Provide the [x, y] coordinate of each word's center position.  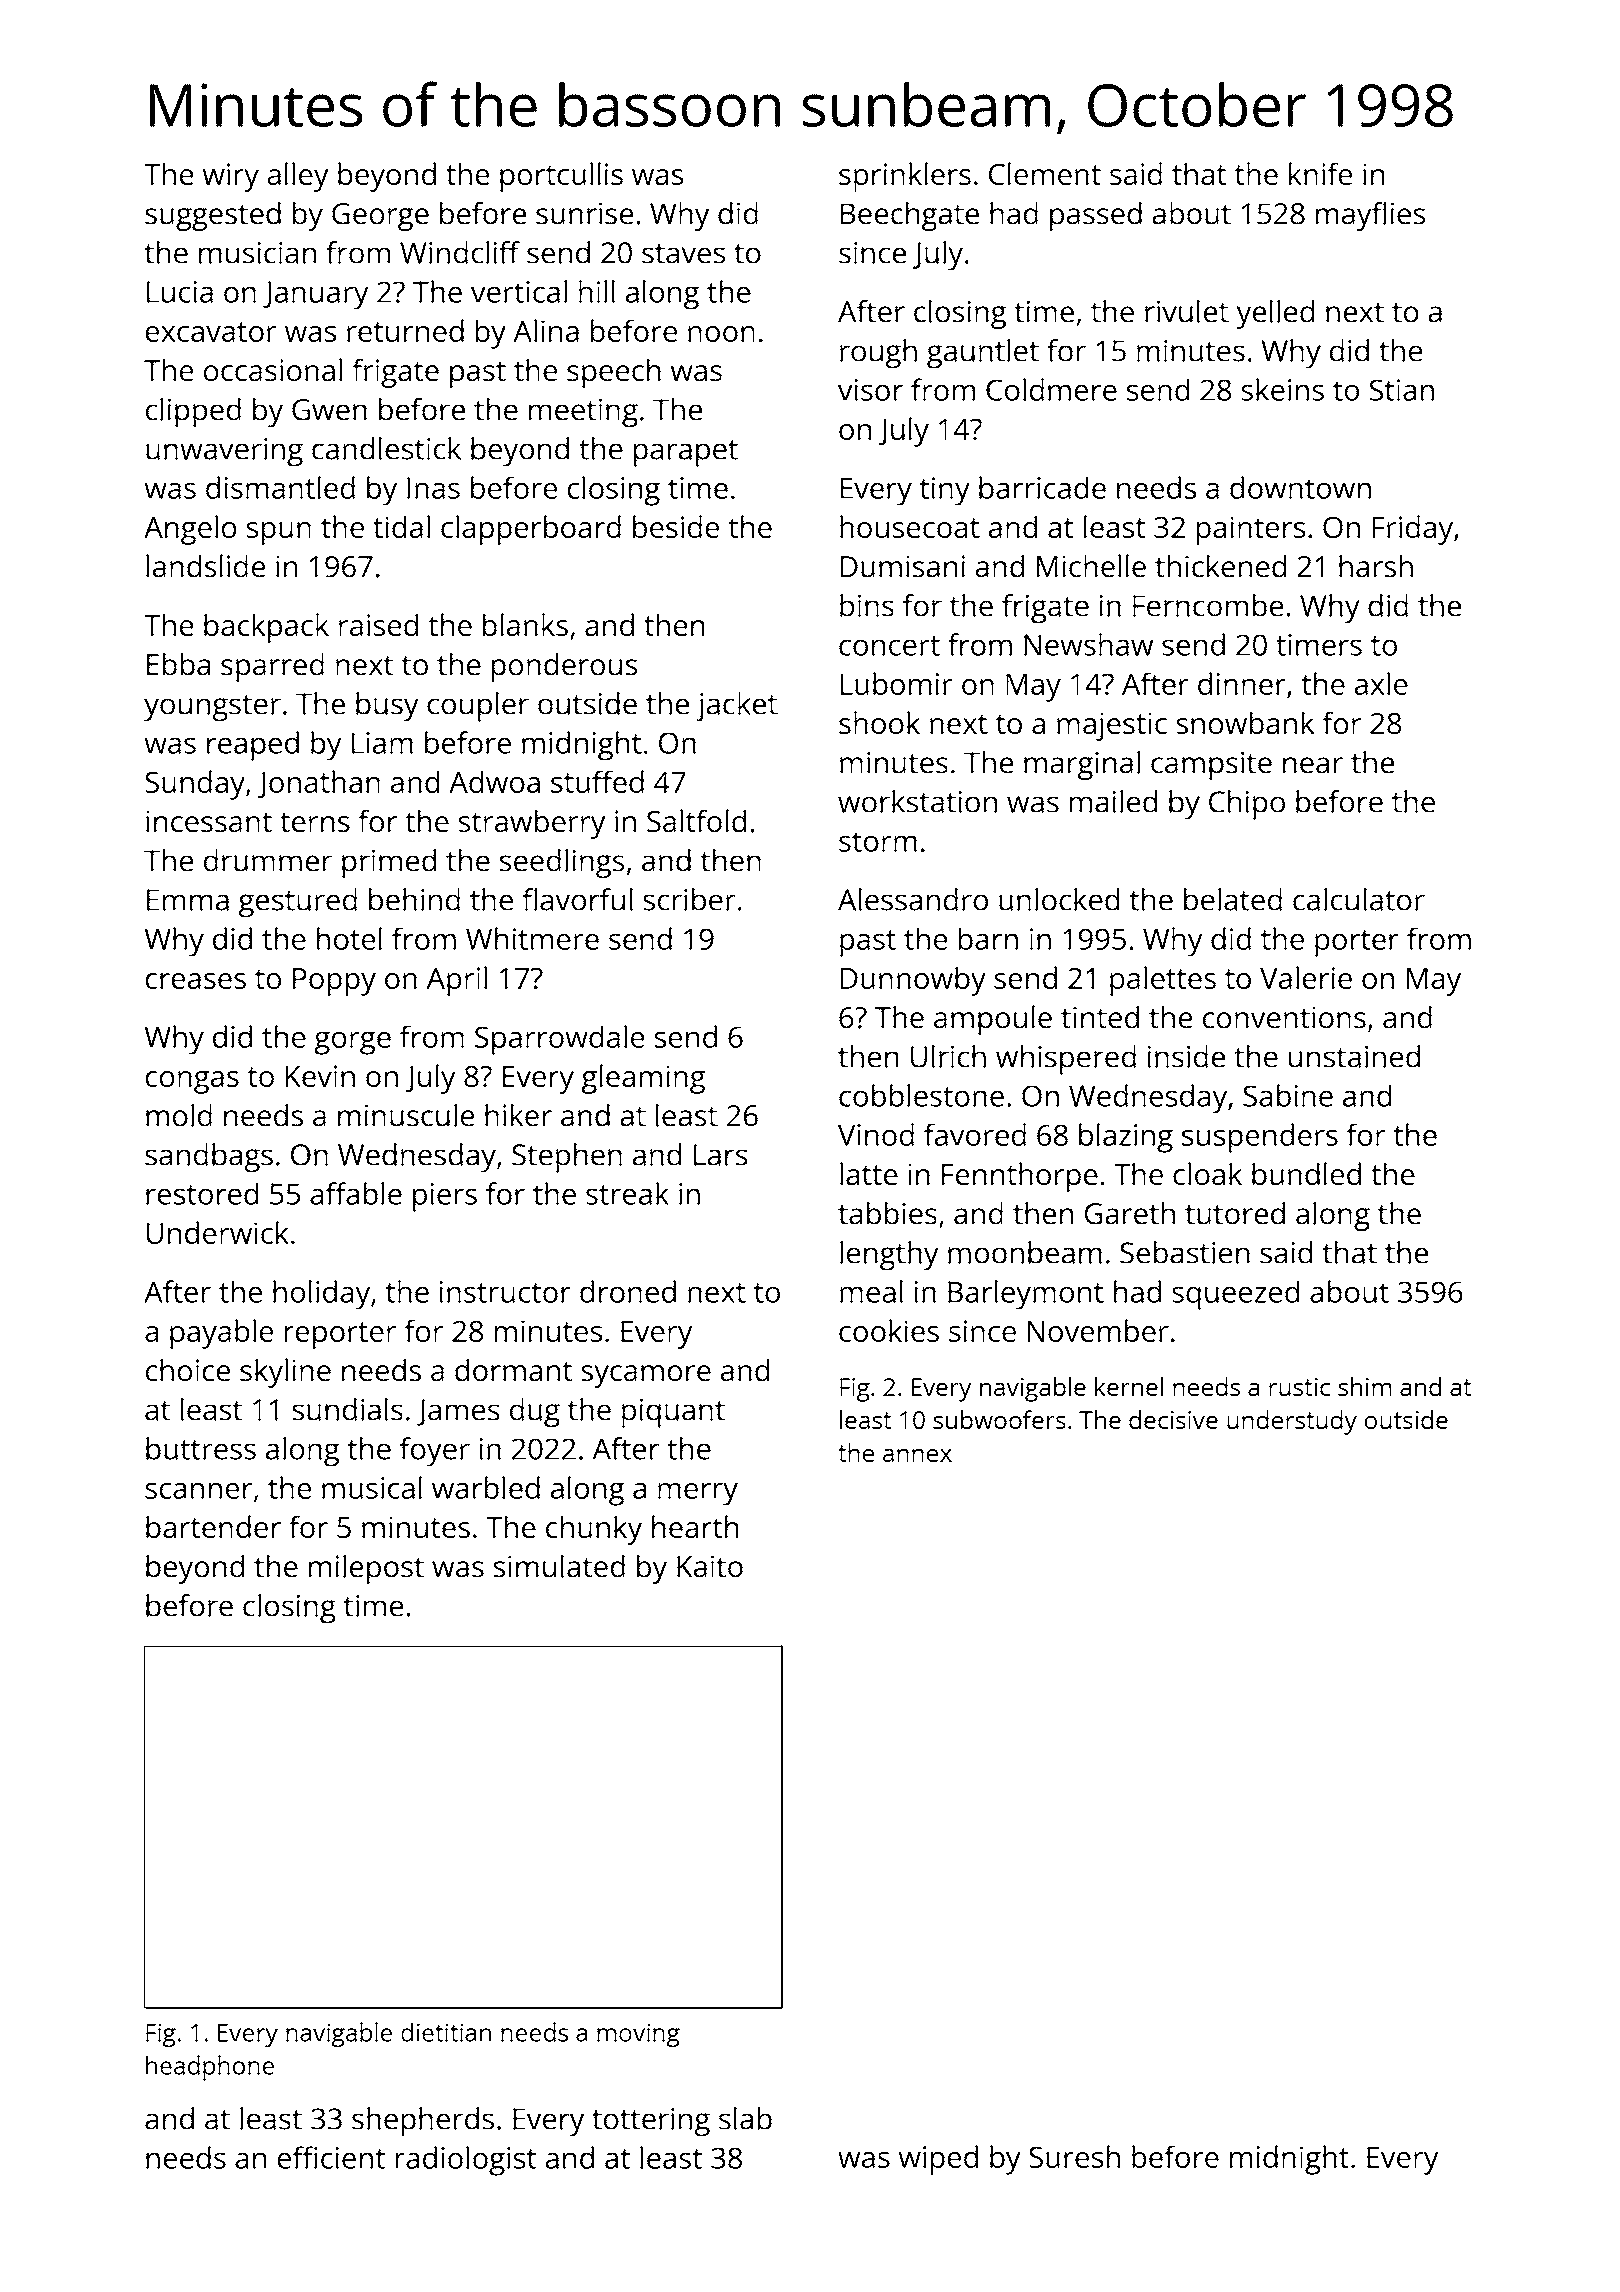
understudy [1292, 1422]
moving [638, 2035]
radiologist [466, 2161]
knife [1320, 173]
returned [405, 330]
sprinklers [905, 177]
